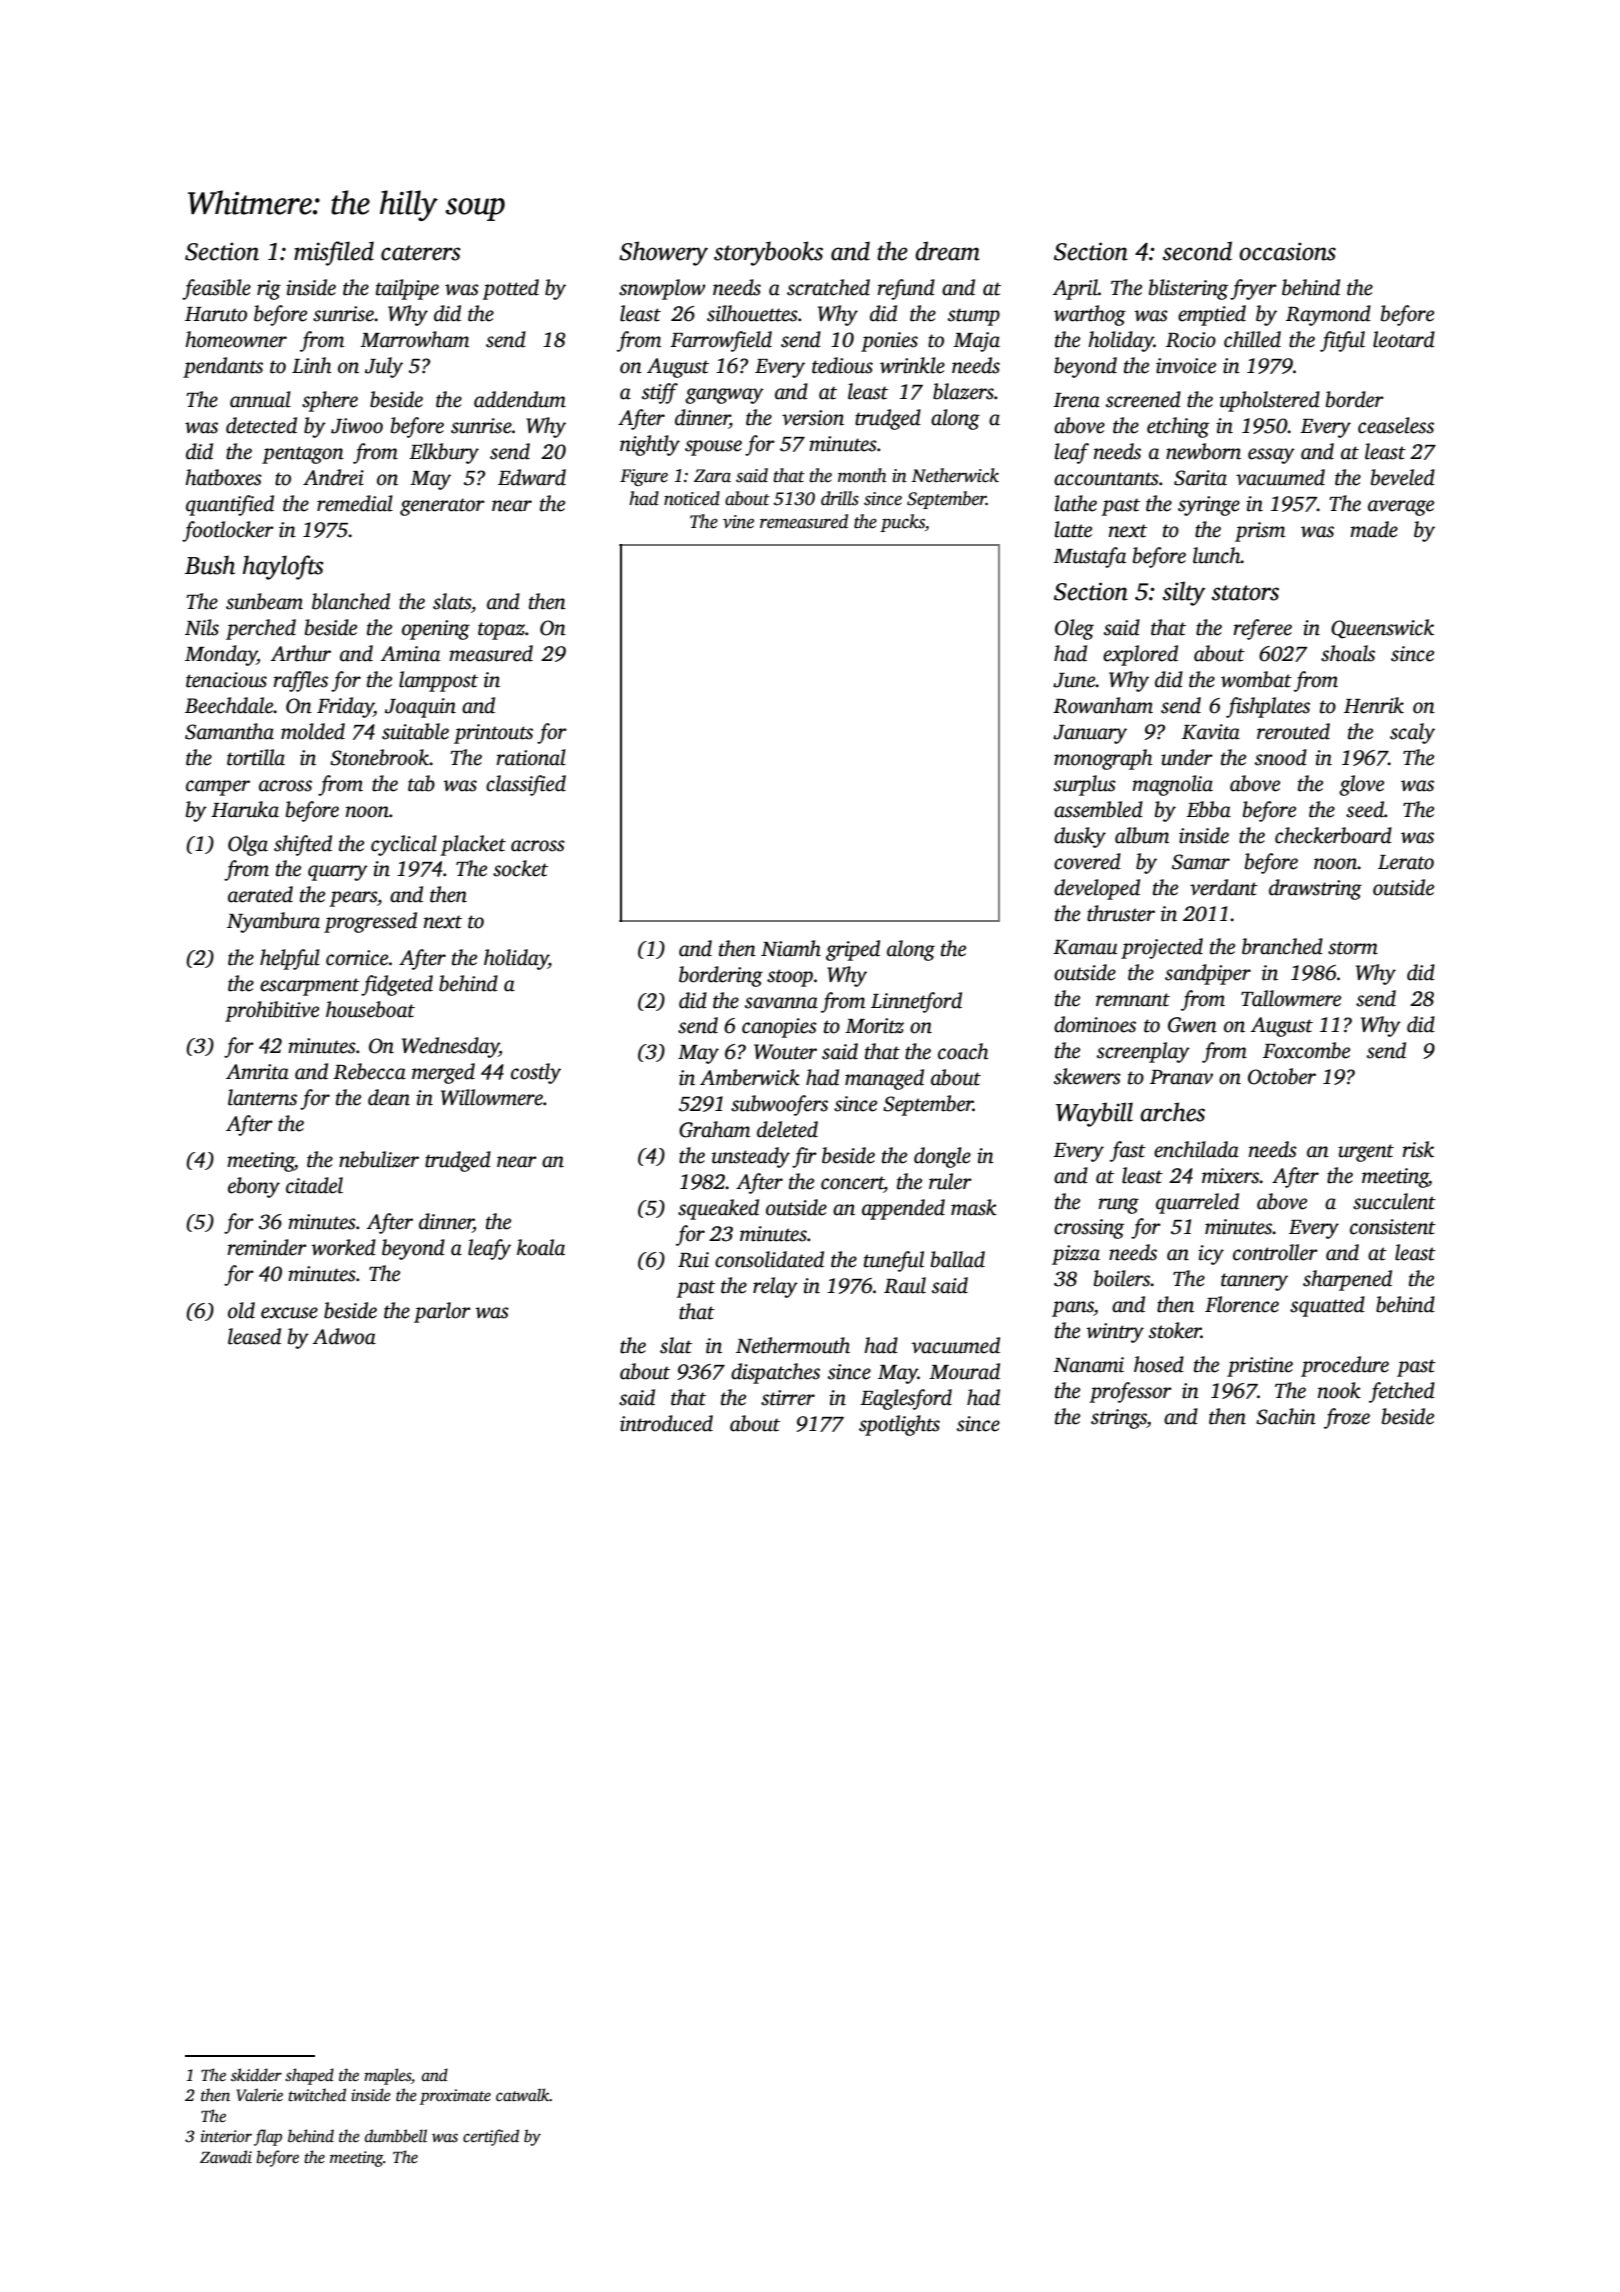 This screenshot has height=2292, width=1620. What do you see at coordinates (1403, 477) in the screenshot?
I see `beveled` at bounding box center [1403, 477].
